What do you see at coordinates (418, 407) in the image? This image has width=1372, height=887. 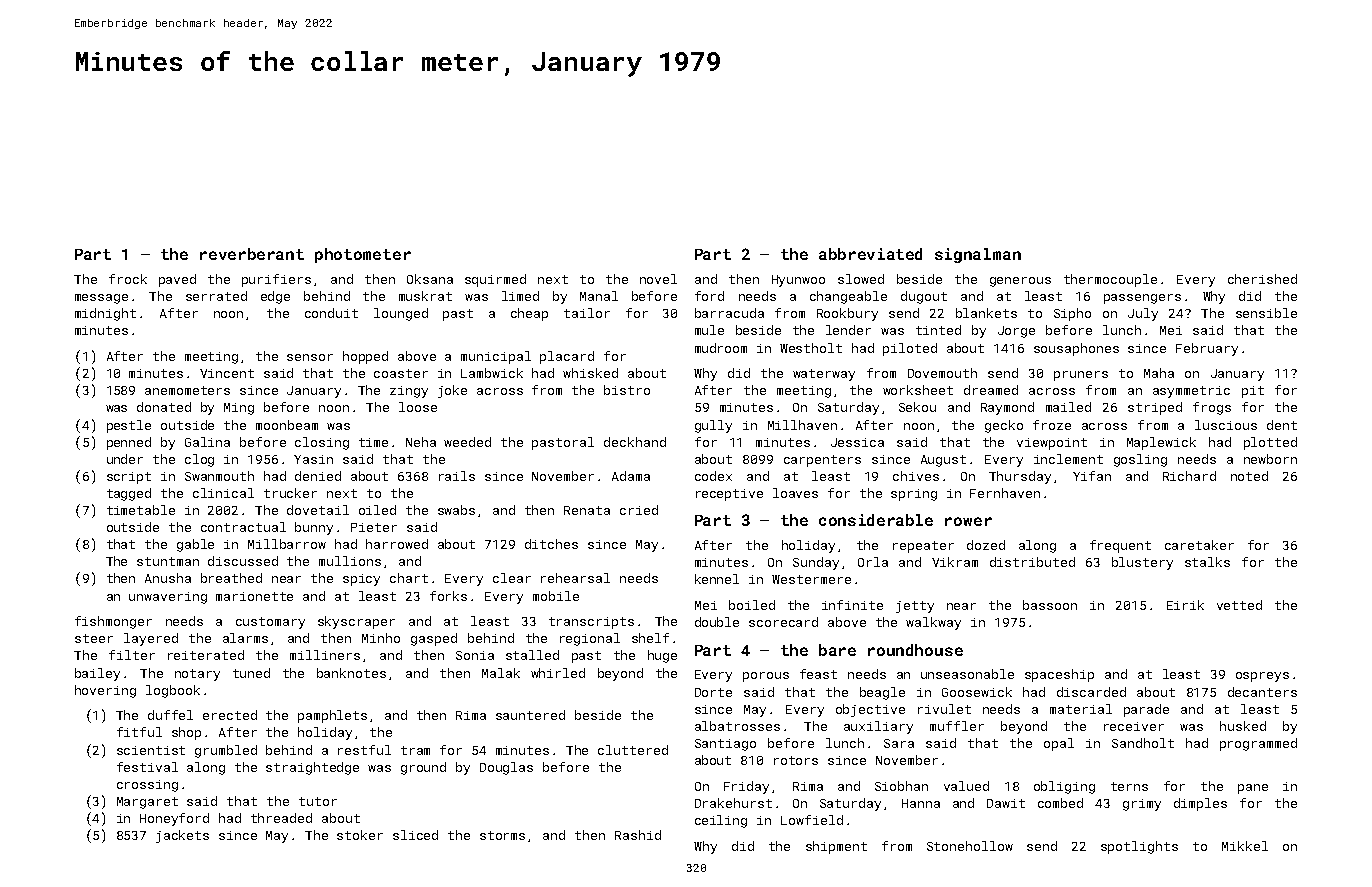 I see `loose` at bounding box center [418, 407].
